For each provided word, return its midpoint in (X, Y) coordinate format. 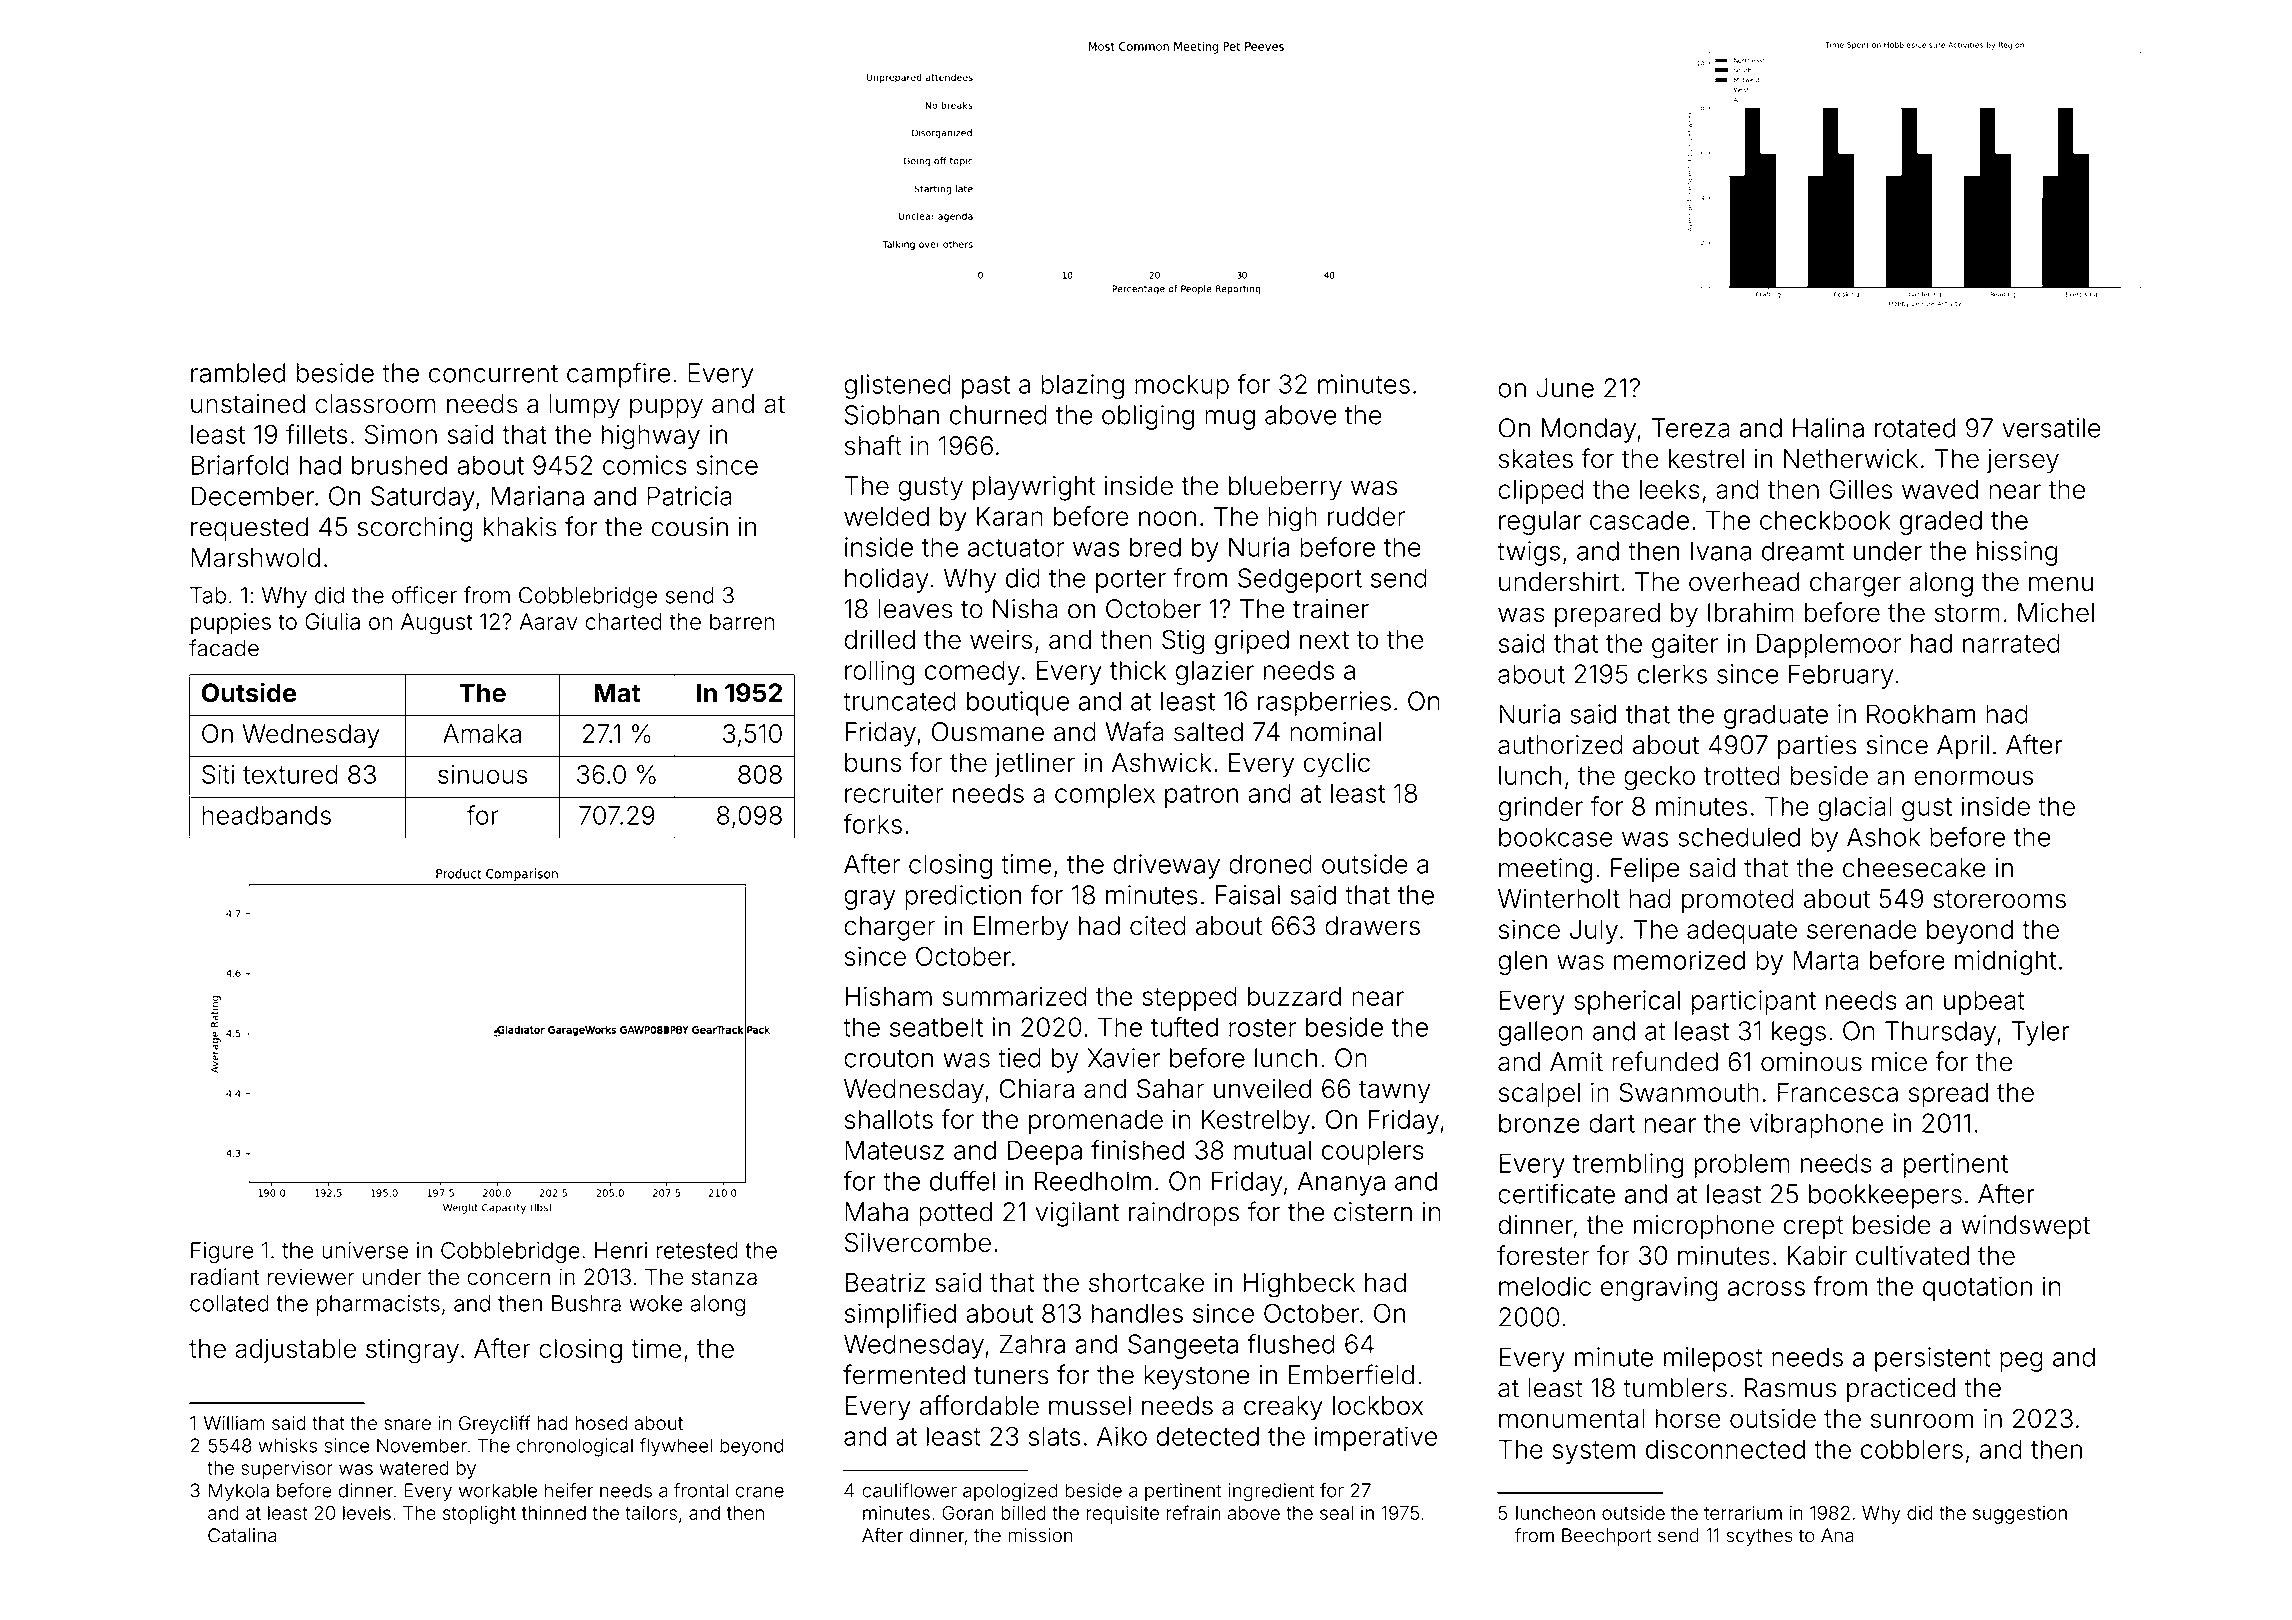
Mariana (537, 496)
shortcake (1146, 1282)
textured (290, 774)
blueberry (1285, 488)
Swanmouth (1689, 1092)
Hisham (888, 996)
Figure (222, 1252)
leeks (1670, 489)
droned (1270, 864)
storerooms (1999, 899)
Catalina (242, 1535)
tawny (1394, 1092)
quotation (1977, 1288)
